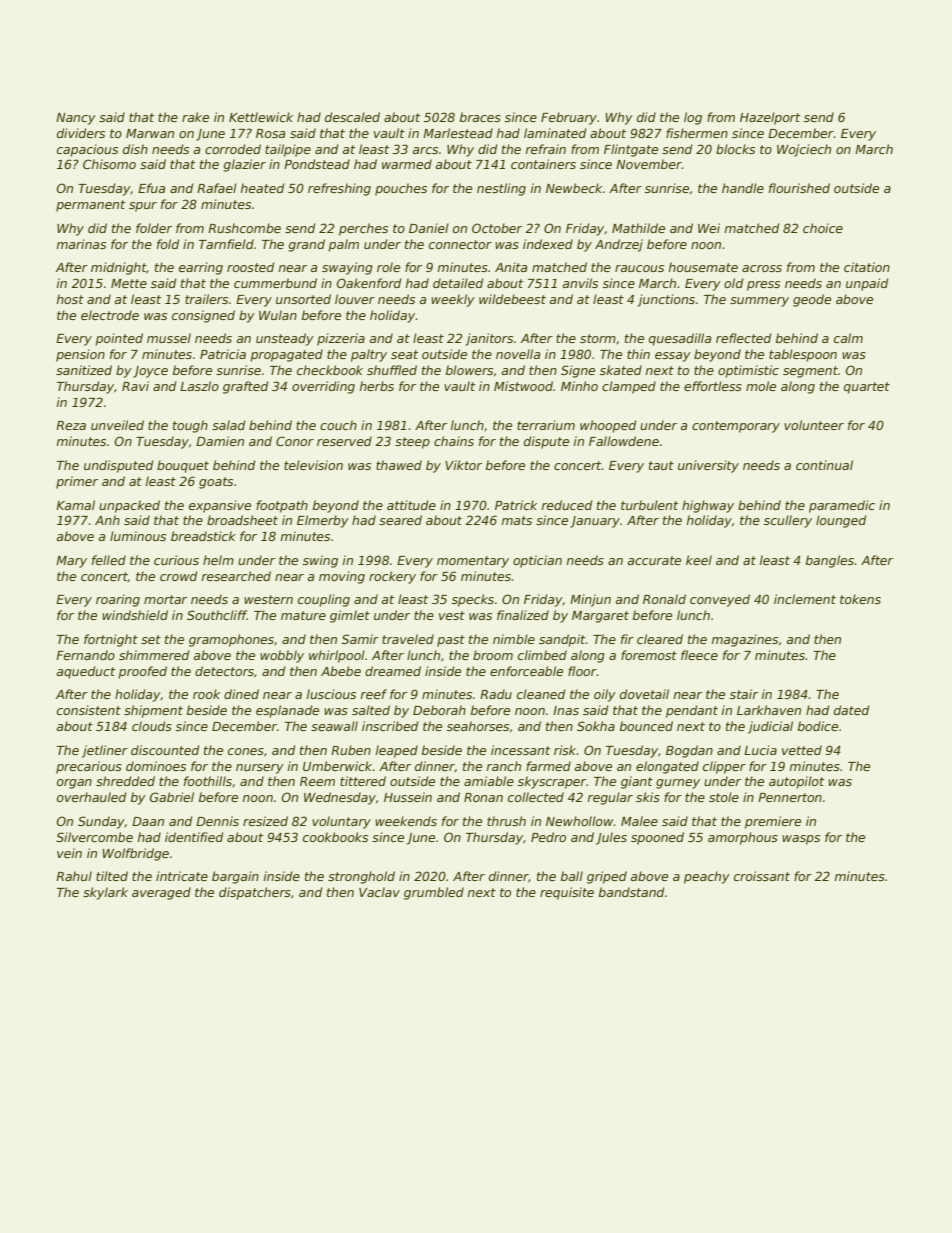 The width and height of the screenshot is (952, 1233). I want to click on louver, so click(355, 299).
